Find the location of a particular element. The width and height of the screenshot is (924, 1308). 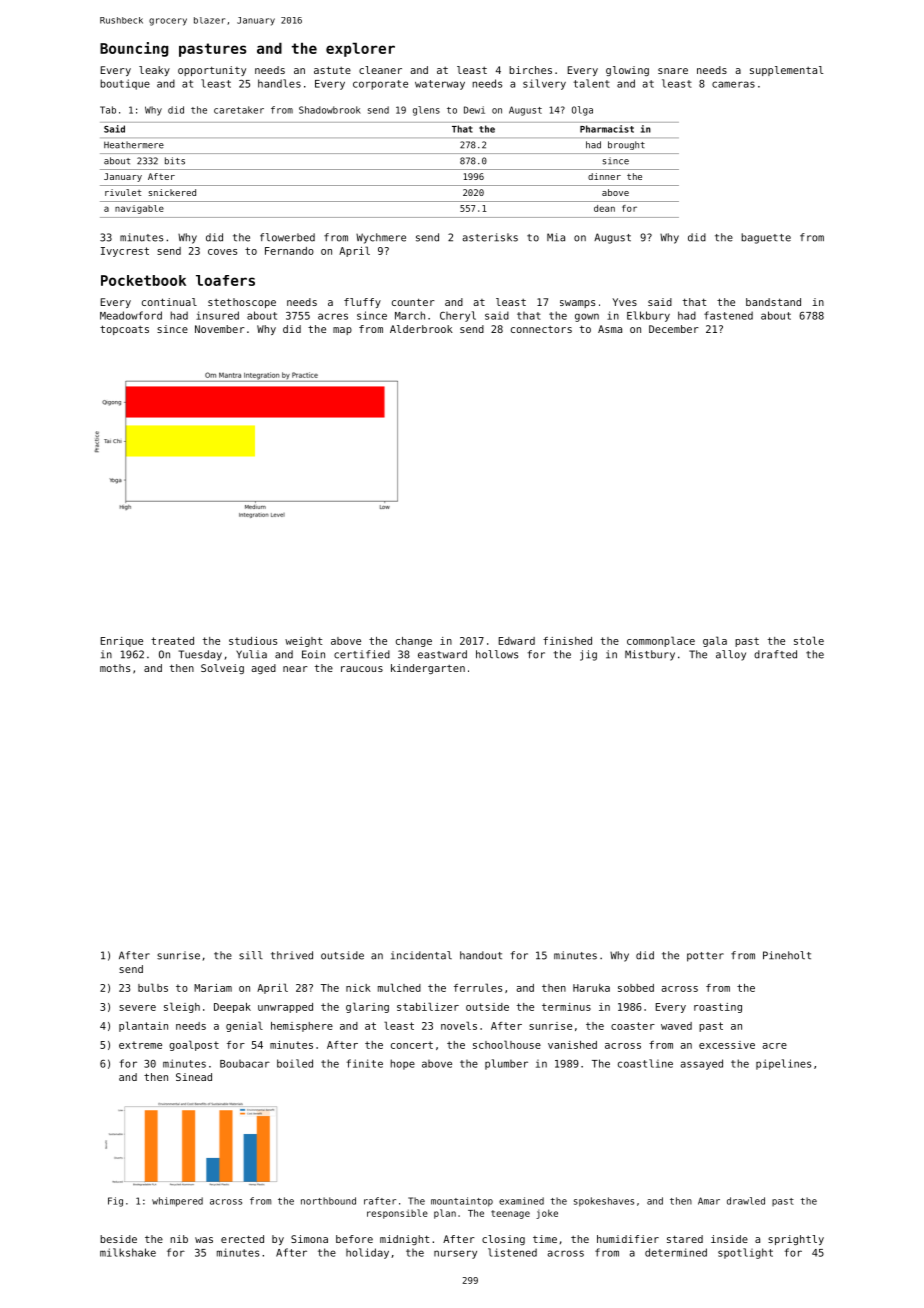

dean is located at coordinates (604, 208).
